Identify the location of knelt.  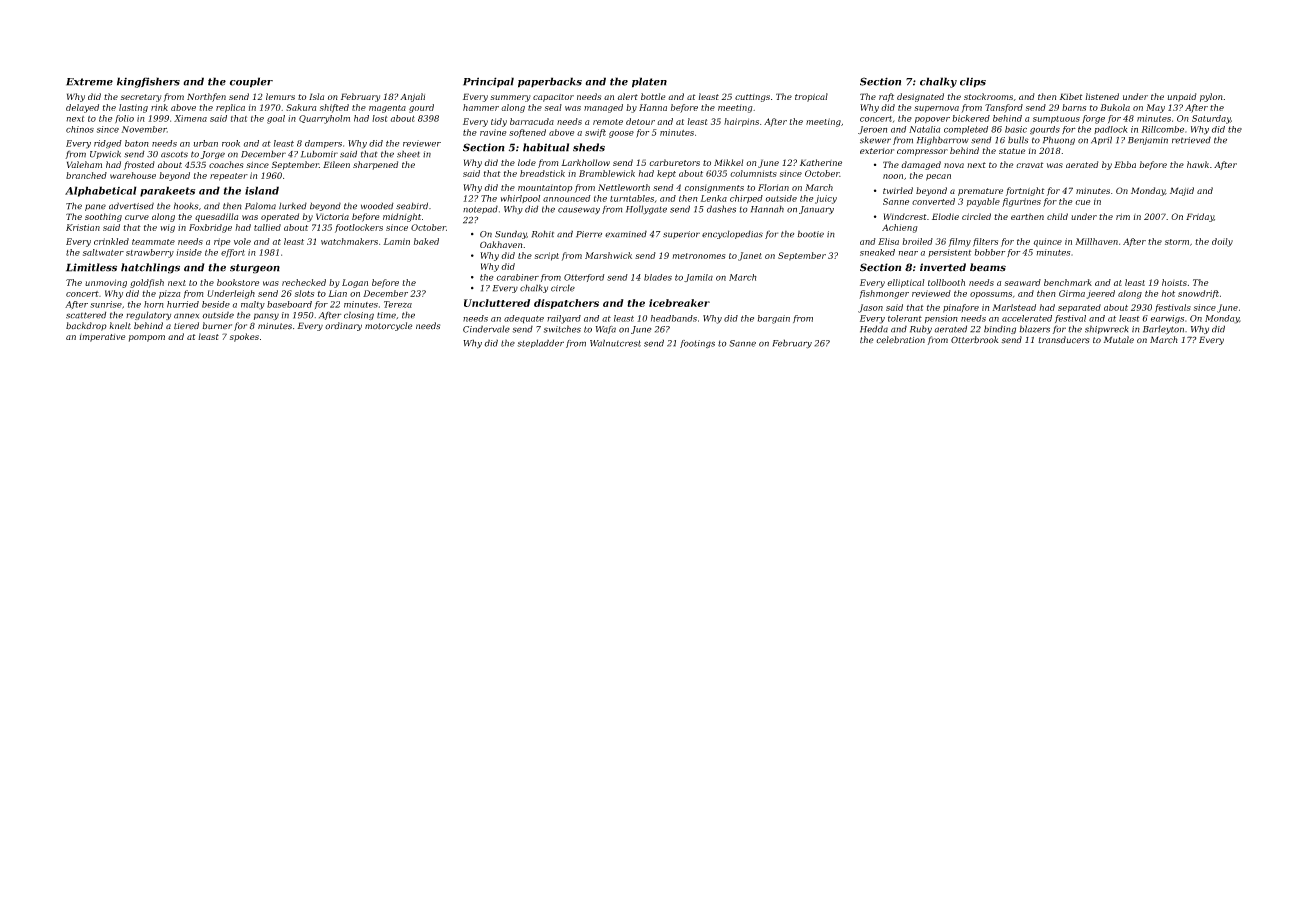
(120, 325).
